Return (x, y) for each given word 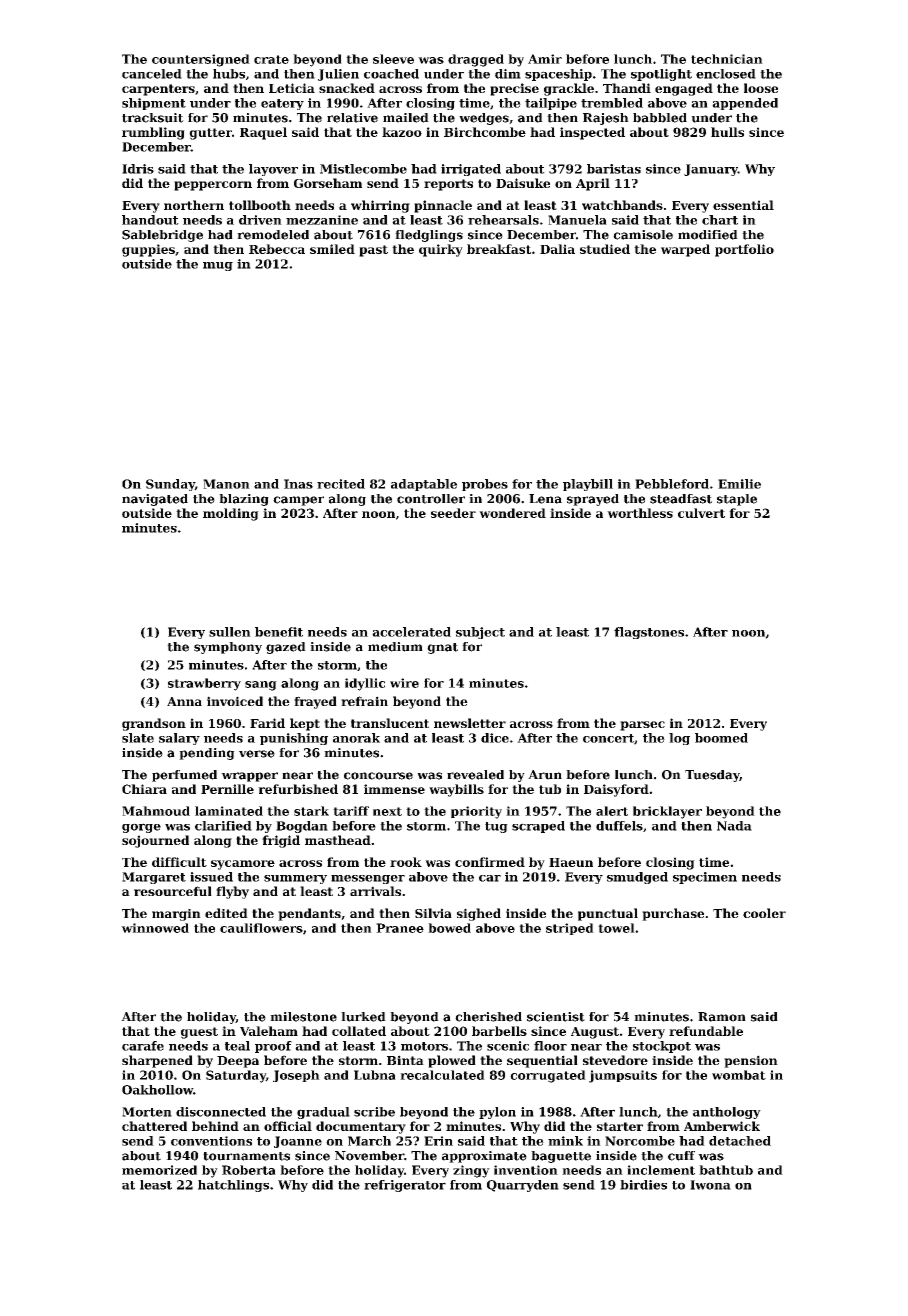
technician (727, 59)
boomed (721, 738)
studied (605, 249)
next (387, 811)
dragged (476, 60)
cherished (488, 1017)
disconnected (221, 1112)
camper (298, 501)
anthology (727, 1113)
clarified (223, 826)
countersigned (201, 60)
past (373, 251)
